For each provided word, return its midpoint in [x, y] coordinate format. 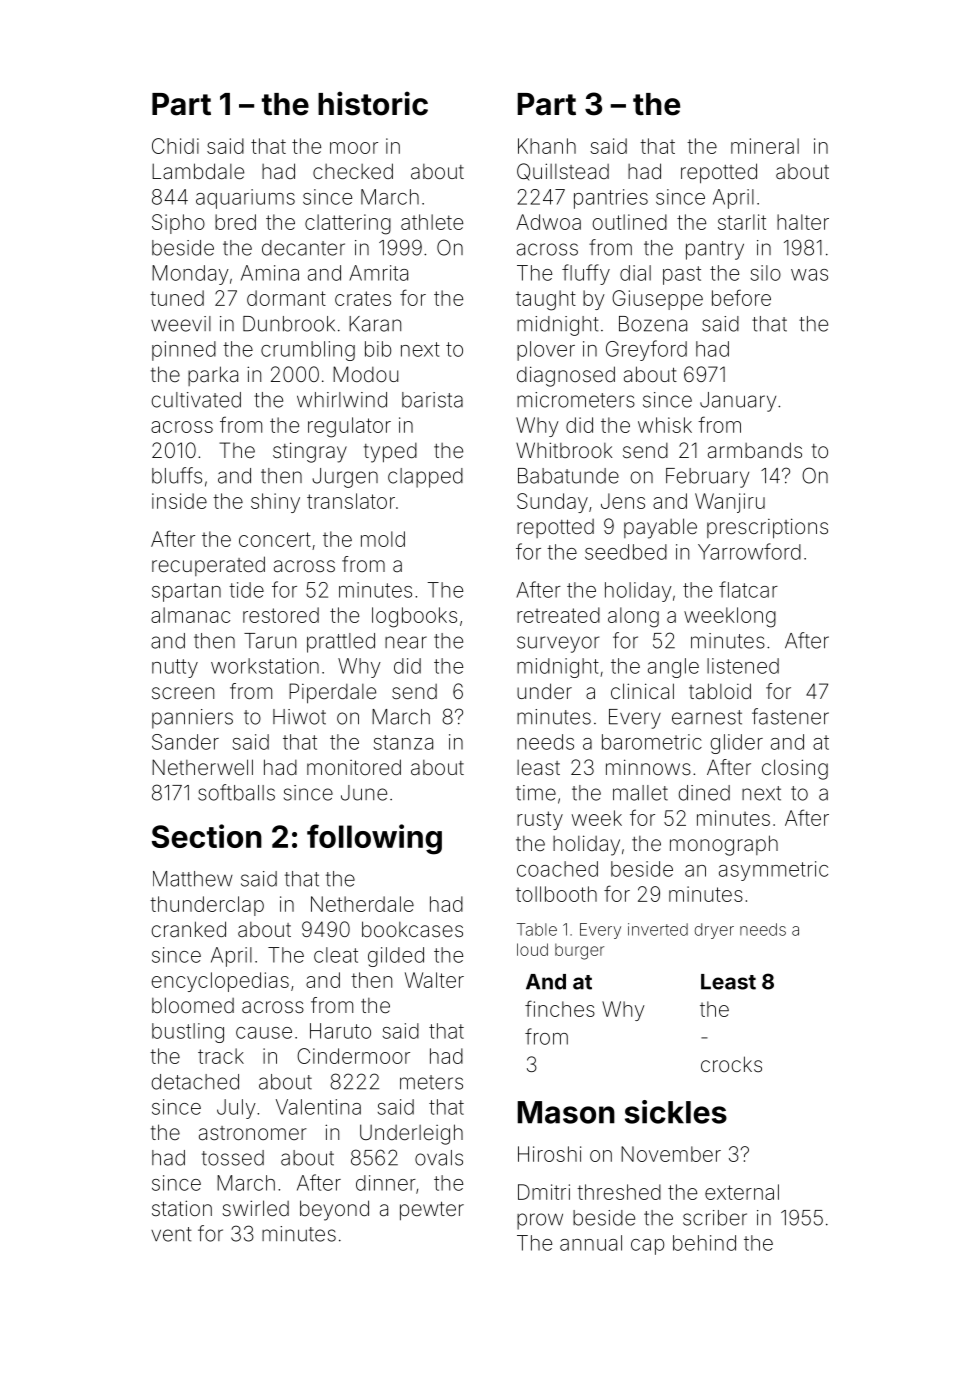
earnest [707, 717]
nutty [175, 668]
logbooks [414, 617]
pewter [432, 1211]
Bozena [653, 324]
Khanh [547, 146]
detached [195, 1082]
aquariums [245, 199]
